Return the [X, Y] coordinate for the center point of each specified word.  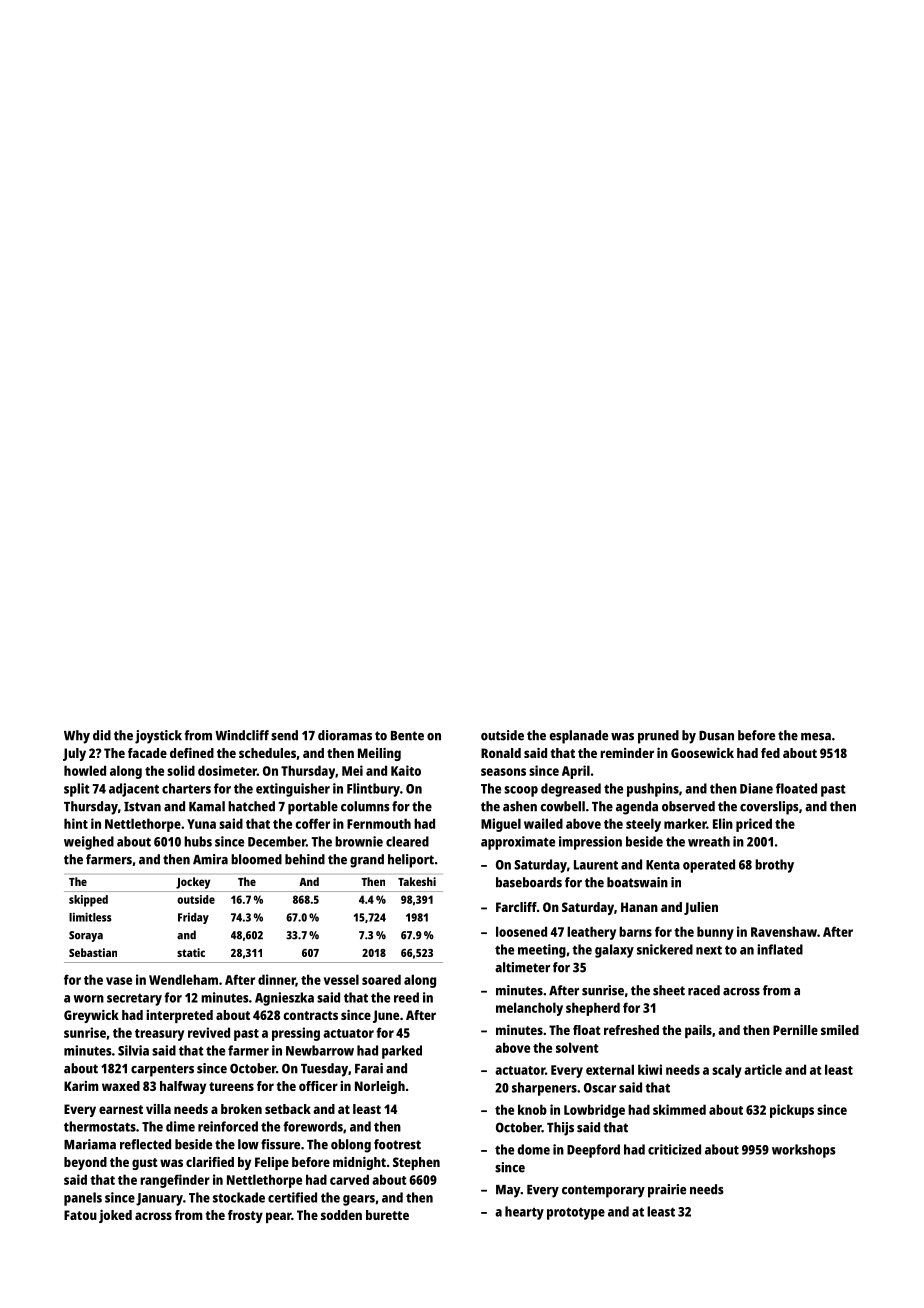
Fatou [80, 1215]
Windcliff [242, 735]
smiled [840, 1030]
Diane [756, 788]
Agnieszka [284, 999]
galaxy [614, 951]
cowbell [562, 806]
